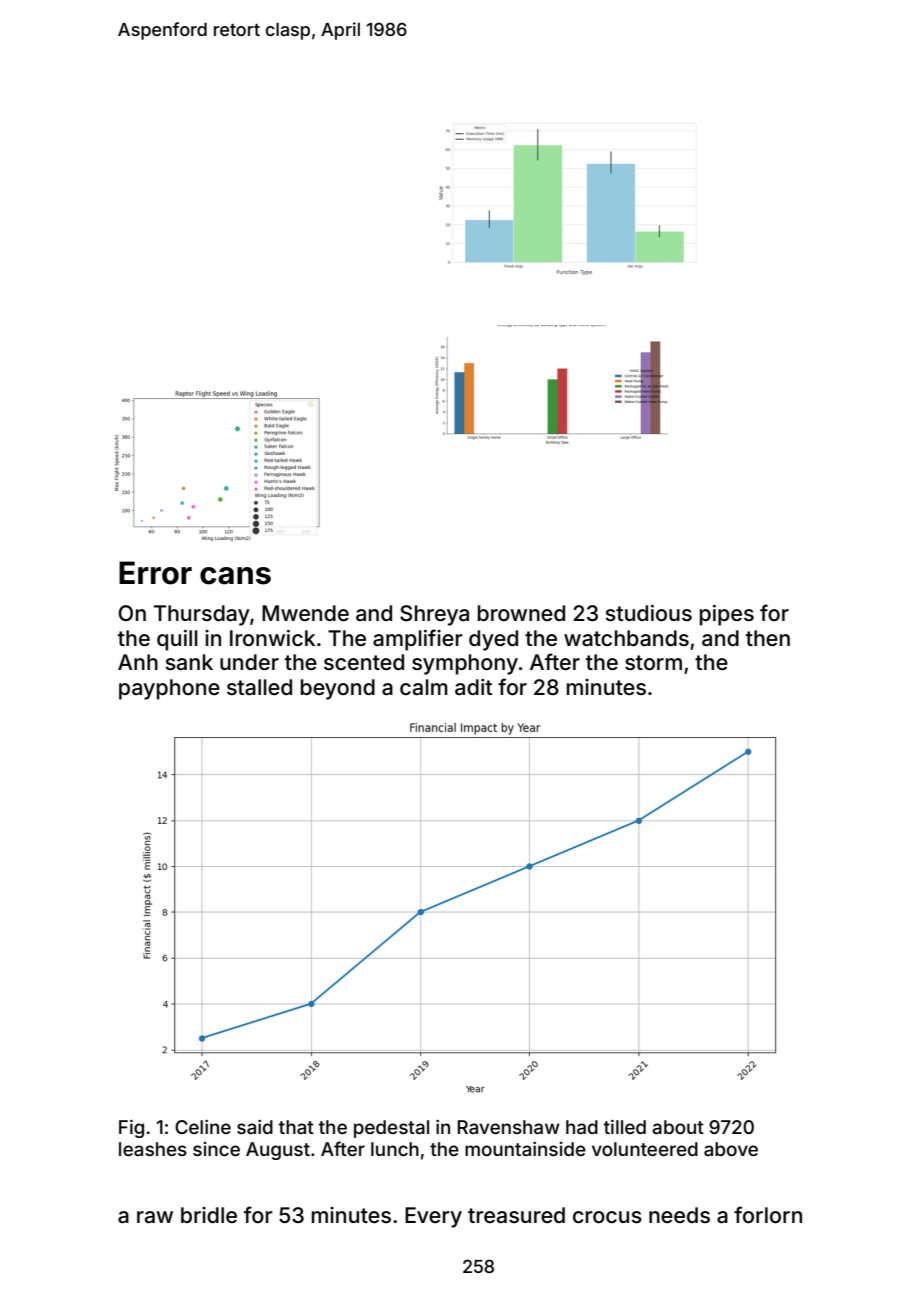 The width and height of the image is (924, 1311). What do you see at coordinates (255, 1127) in the image?
I see `said` at bounding box center [255, 1127].
